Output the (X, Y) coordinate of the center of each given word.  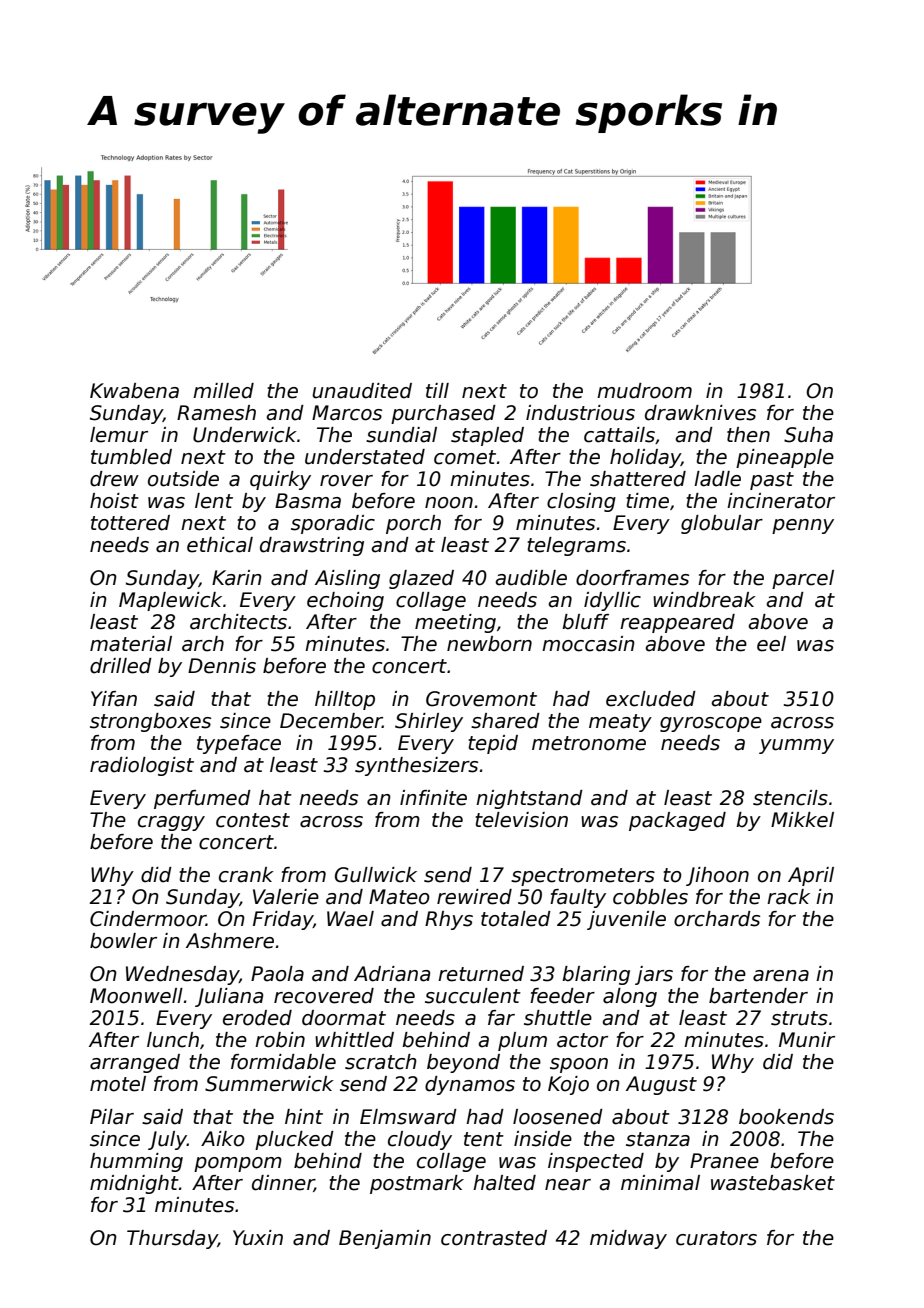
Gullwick (376, 875)
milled (223, 391)
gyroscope (711, 724)
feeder (562, 996)
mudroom (644, 391)
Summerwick (269, 1084)
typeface (239, 744)
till (437, 390)
